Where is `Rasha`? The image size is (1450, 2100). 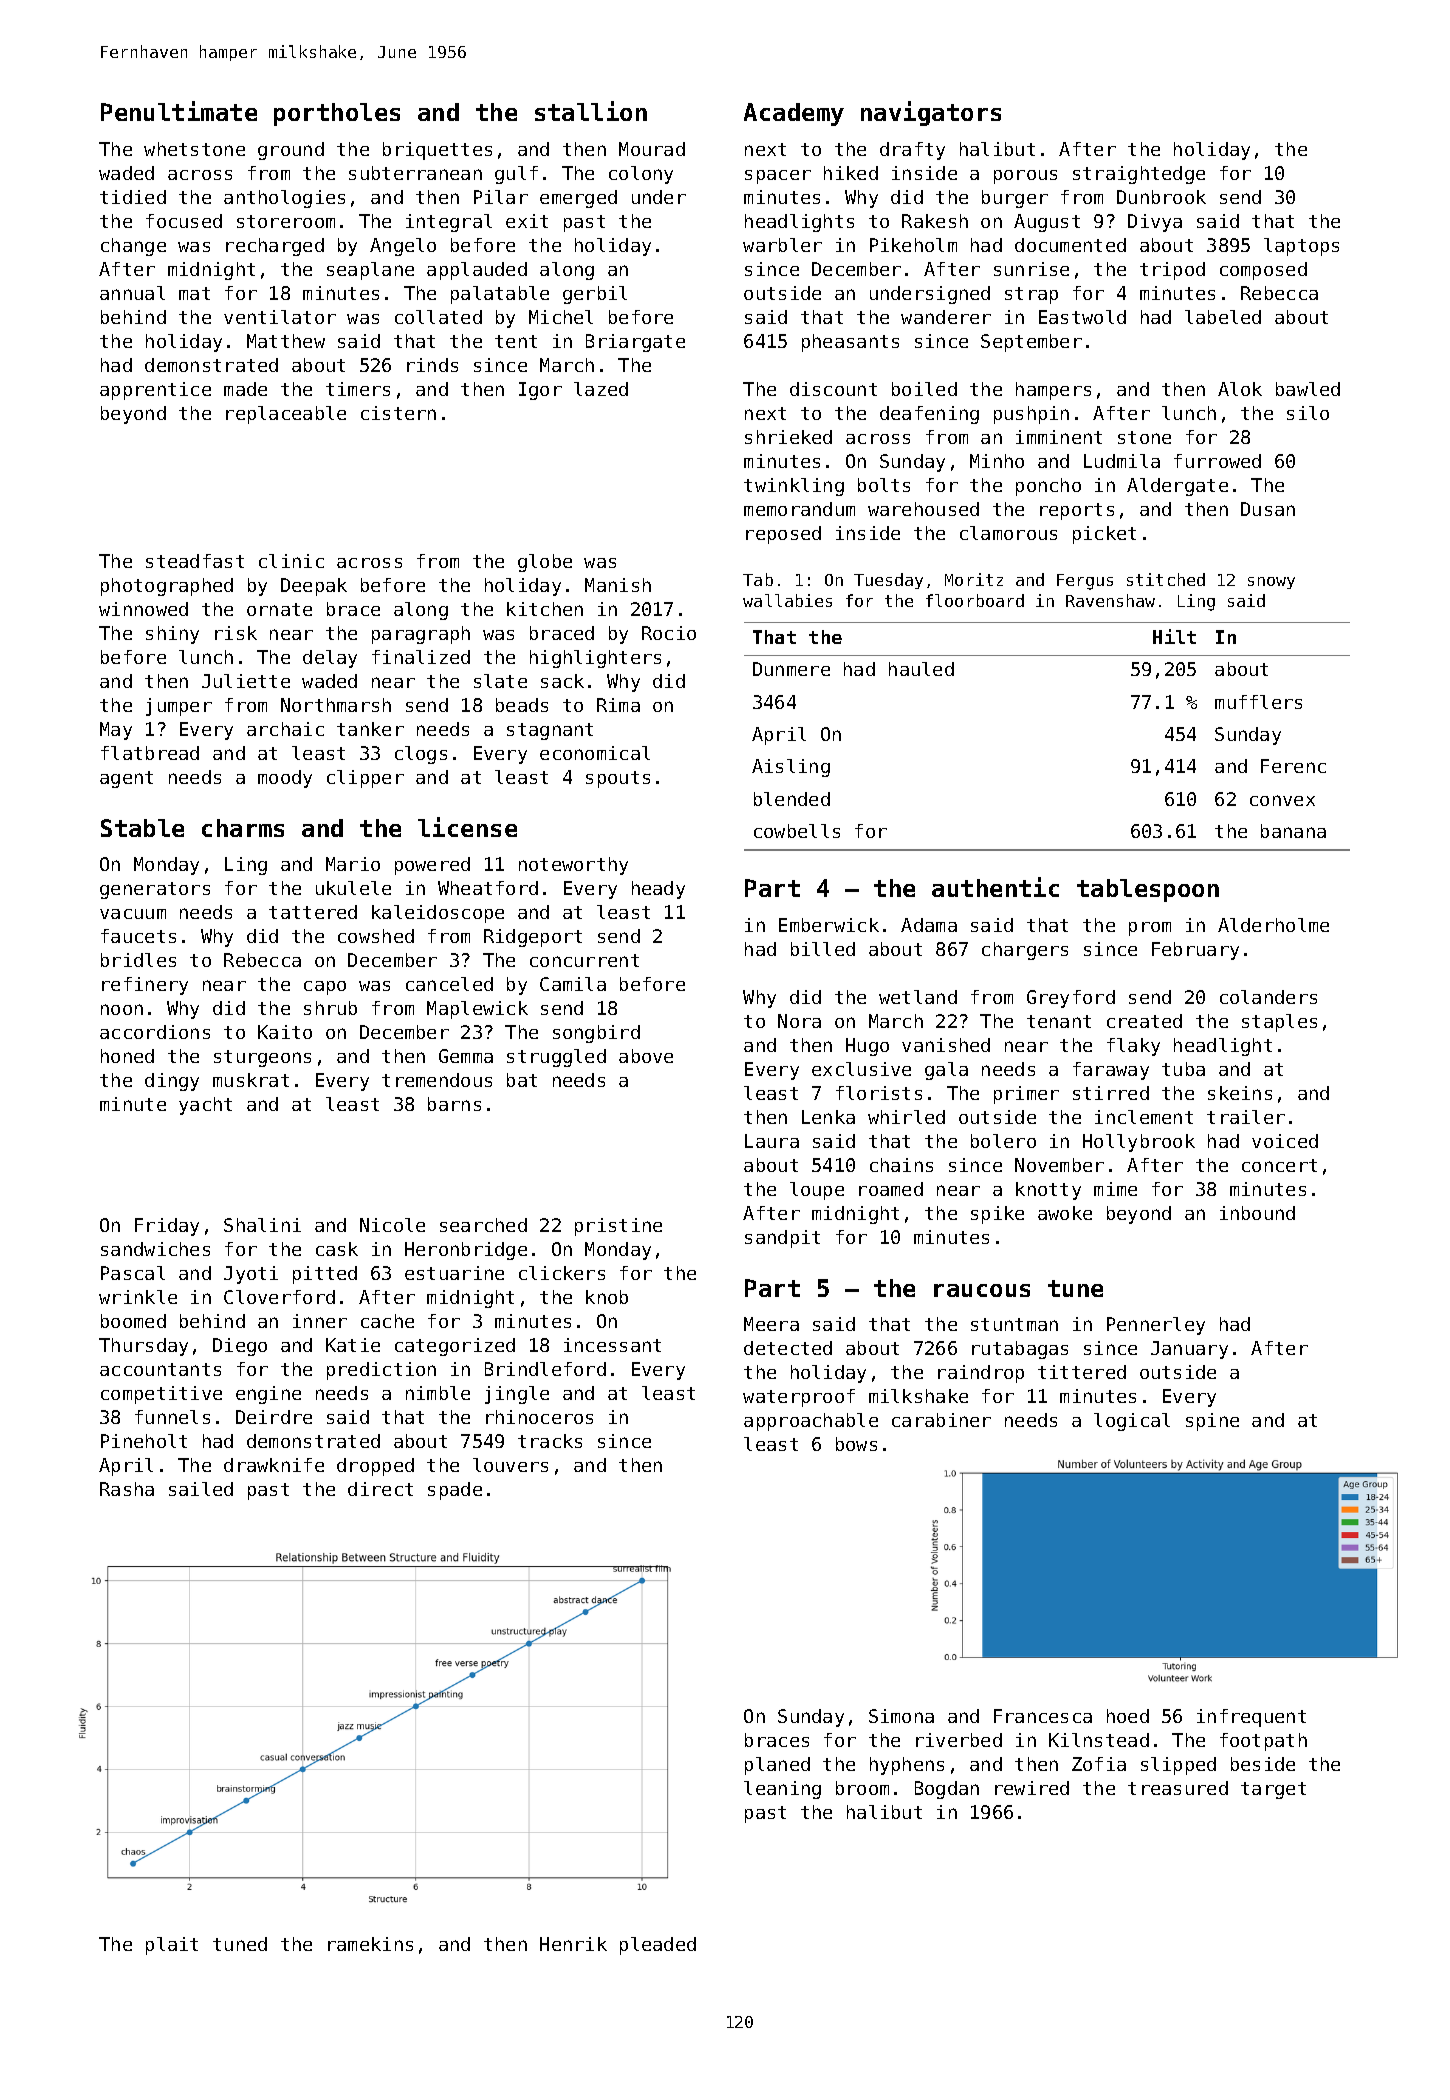 Rasha is located at coordinates (127, 1489).
